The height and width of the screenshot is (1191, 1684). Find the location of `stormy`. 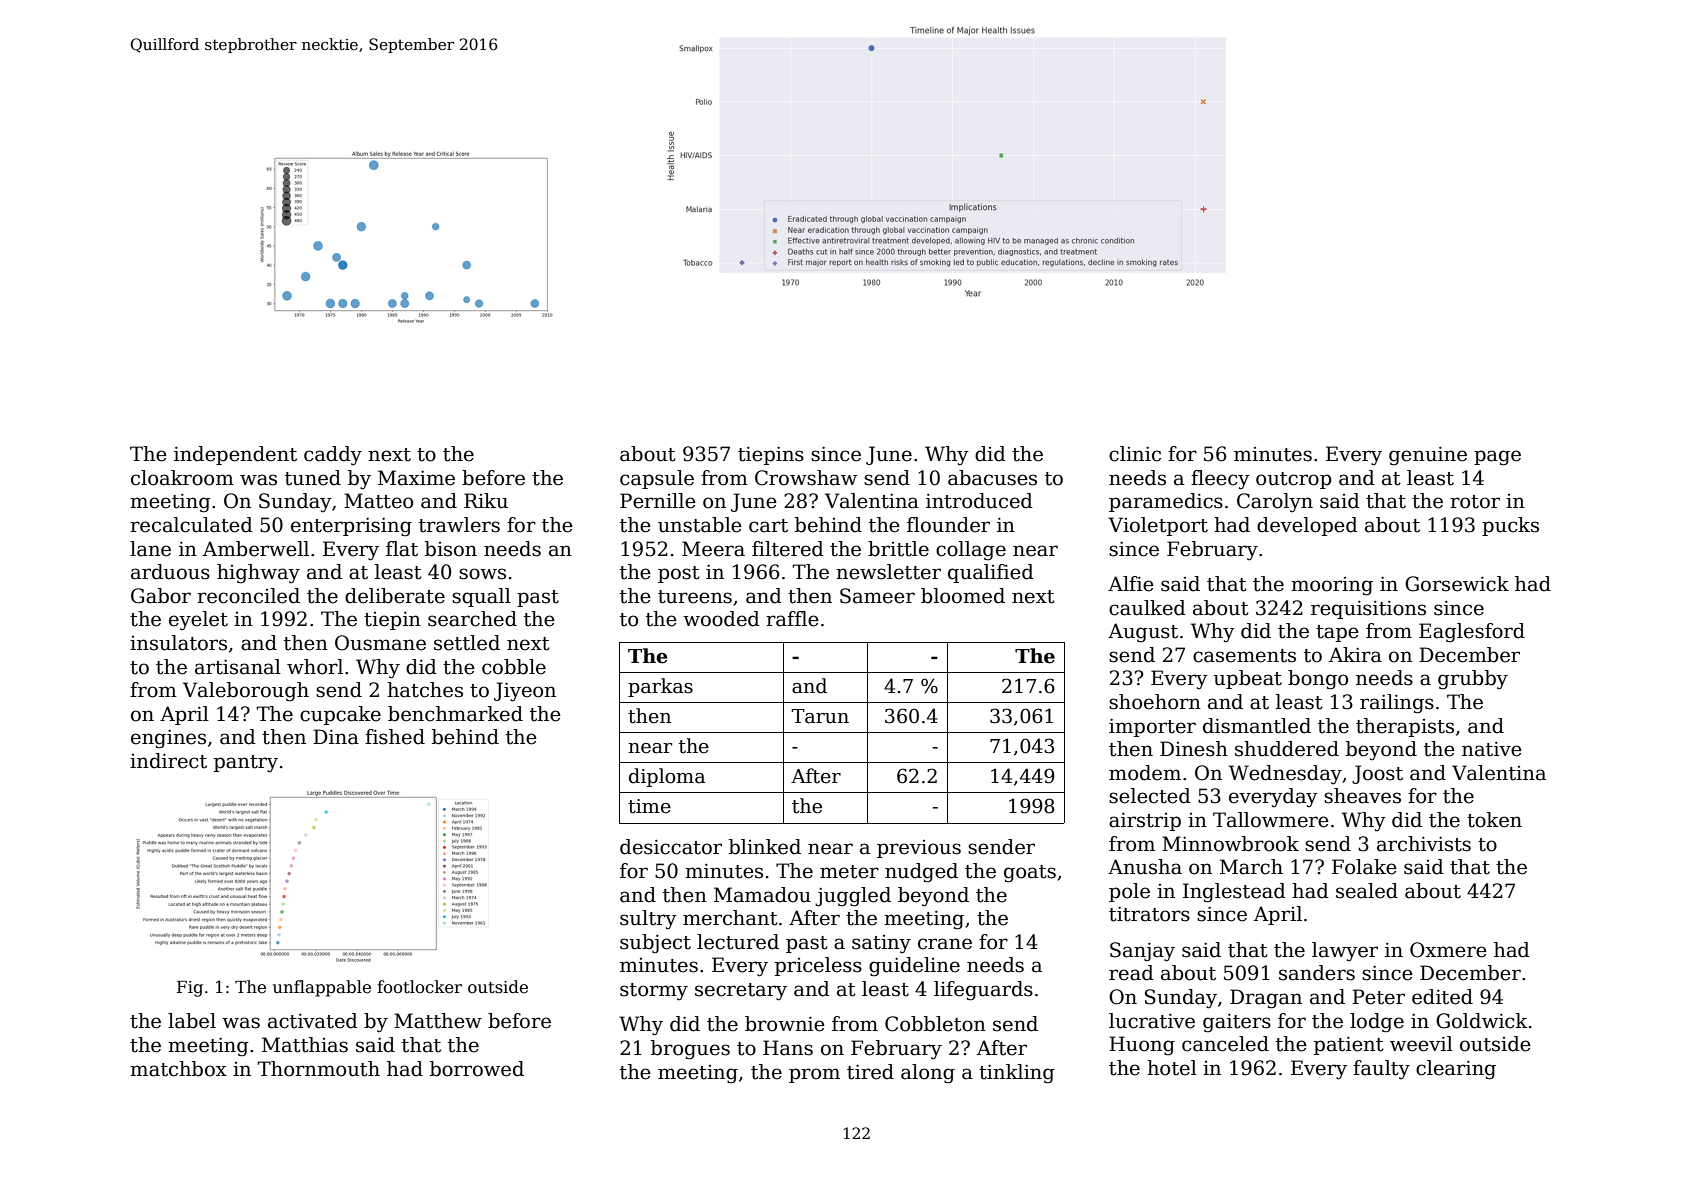

stormy is located at coordinates (654, 992).
